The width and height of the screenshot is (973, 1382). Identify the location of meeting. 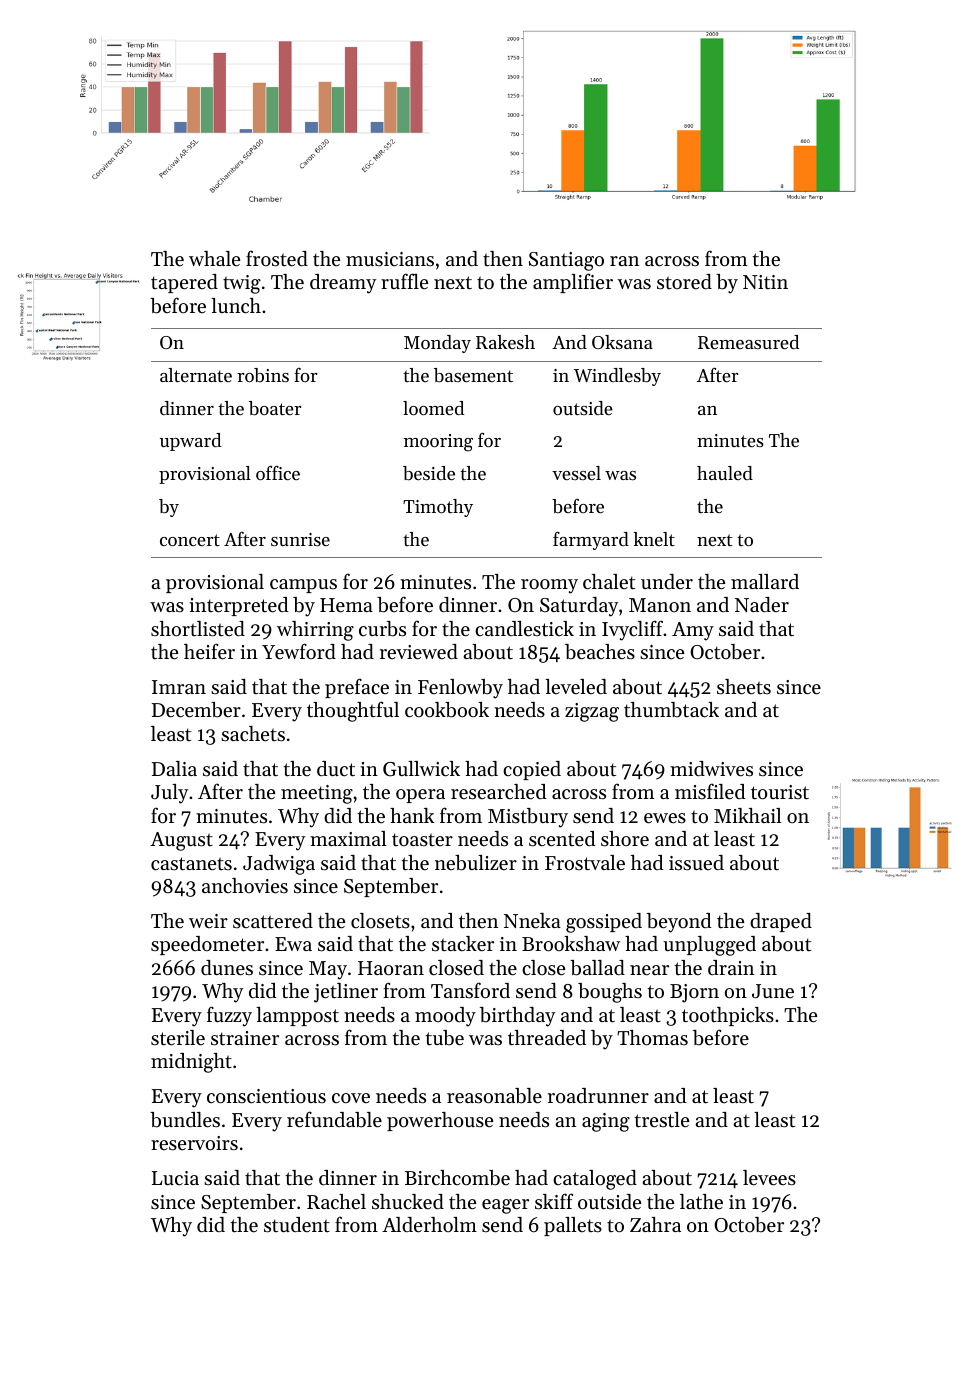
(317, 794).
